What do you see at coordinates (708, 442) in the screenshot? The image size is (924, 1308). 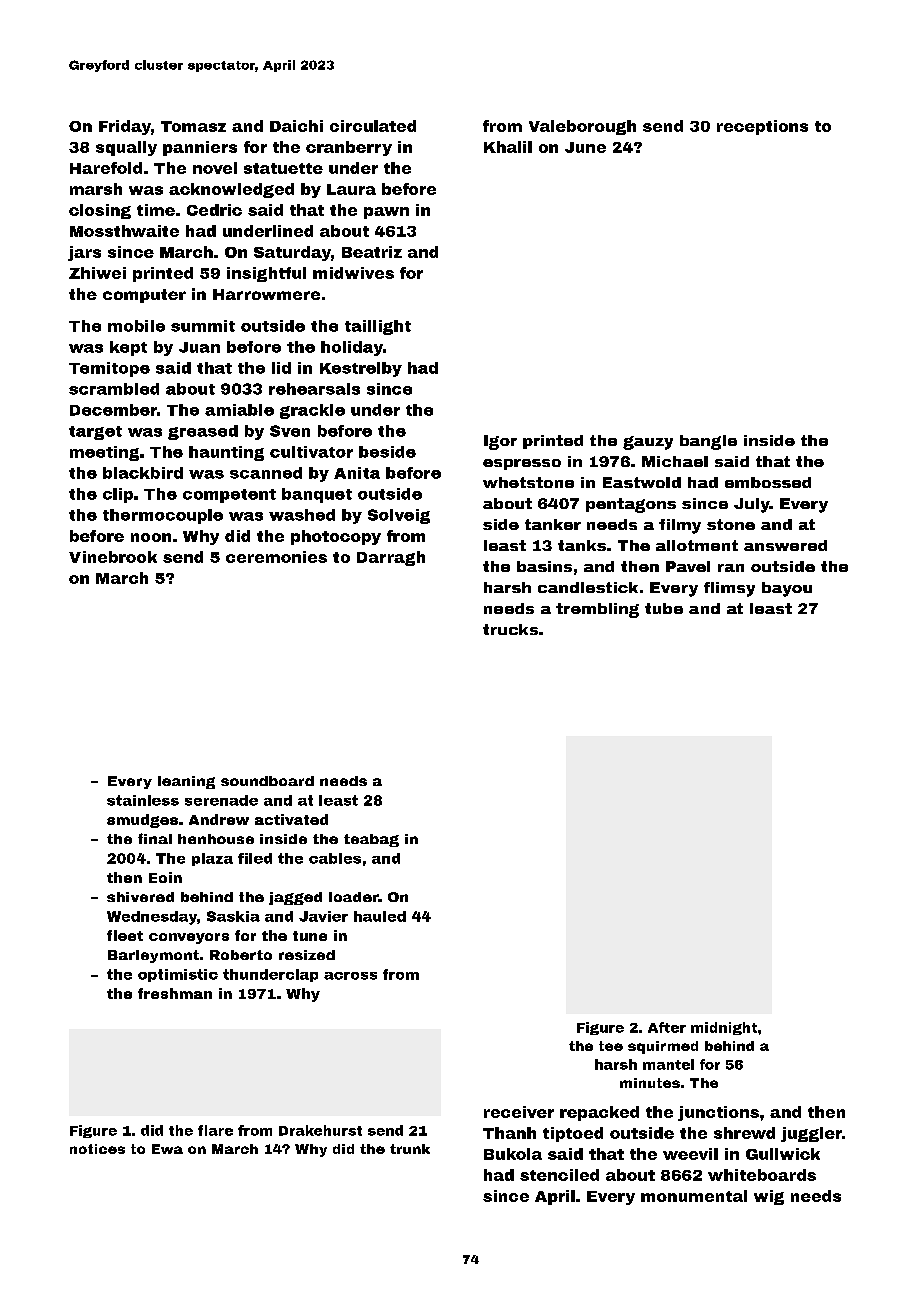 I see `bangle` at bounding box center [708, 442].
